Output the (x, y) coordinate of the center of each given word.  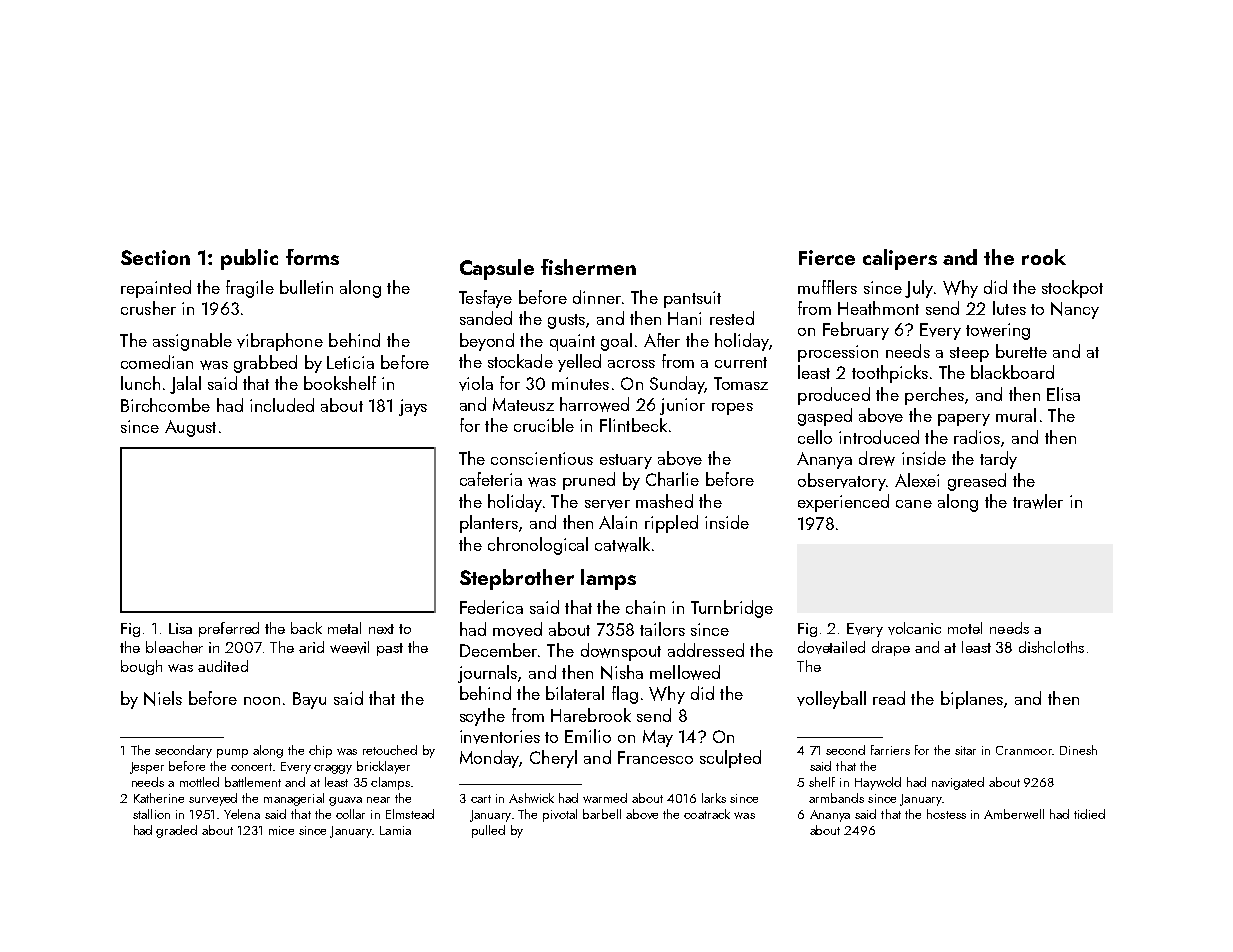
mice (281, 830)
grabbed (265, 364)
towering (998, 331)
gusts (566, 321)
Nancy (1075, 310)
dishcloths (1051, 647)
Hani (684, 318)
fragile (250, 289)
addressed (706, 650)
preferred (229, 629)
